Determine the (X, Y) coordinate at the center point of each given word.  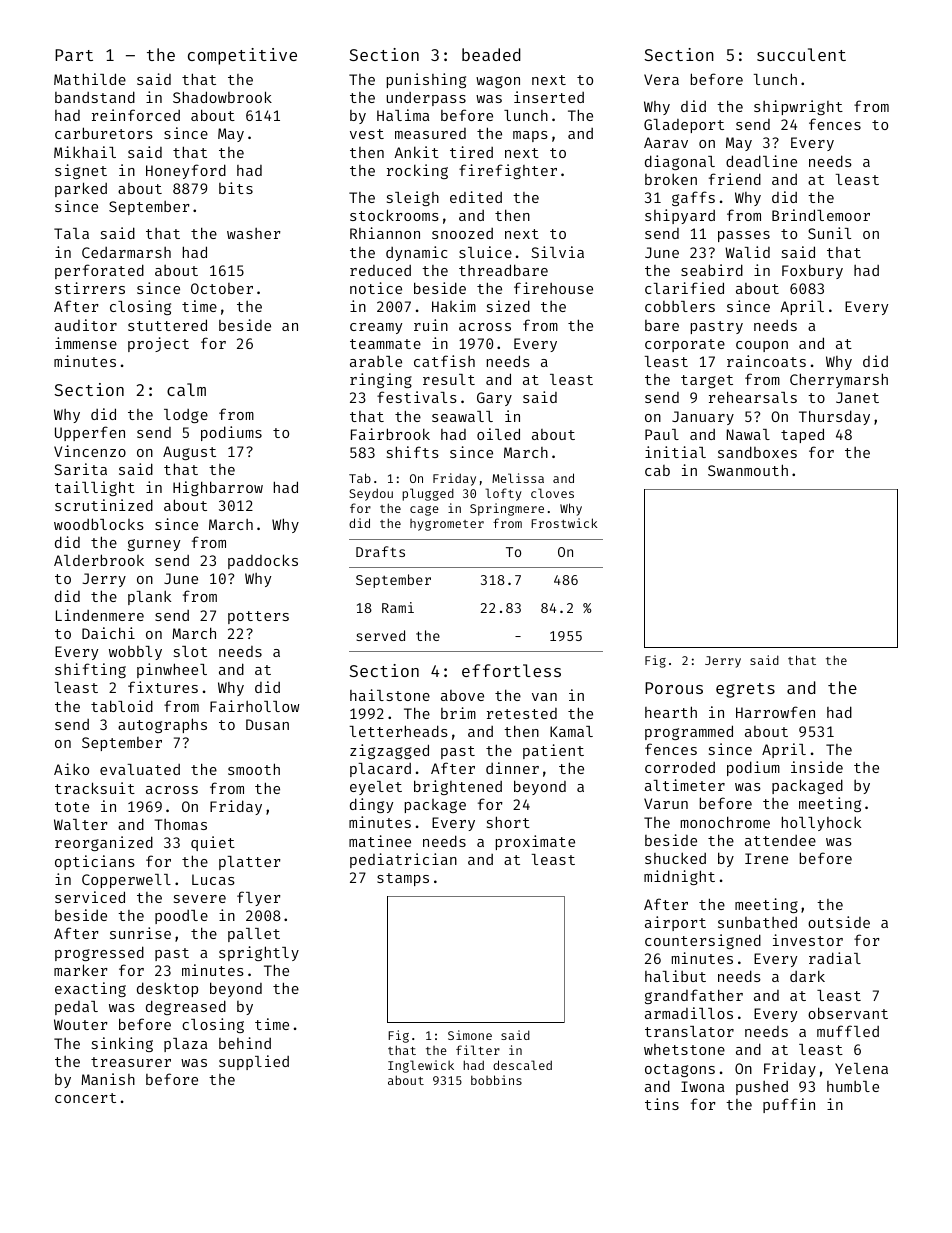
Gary (494, 399)
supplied (254, 1062)
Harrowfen (775, 712)
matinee (380, 841)
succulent (801, 54)
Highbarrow (218, 488)
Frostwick (564, 523)
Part (74, 55)
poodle (181, 917)
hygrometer (447, 525)
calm (186, 389)
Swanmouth (748, 470)
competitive (242, 56)
